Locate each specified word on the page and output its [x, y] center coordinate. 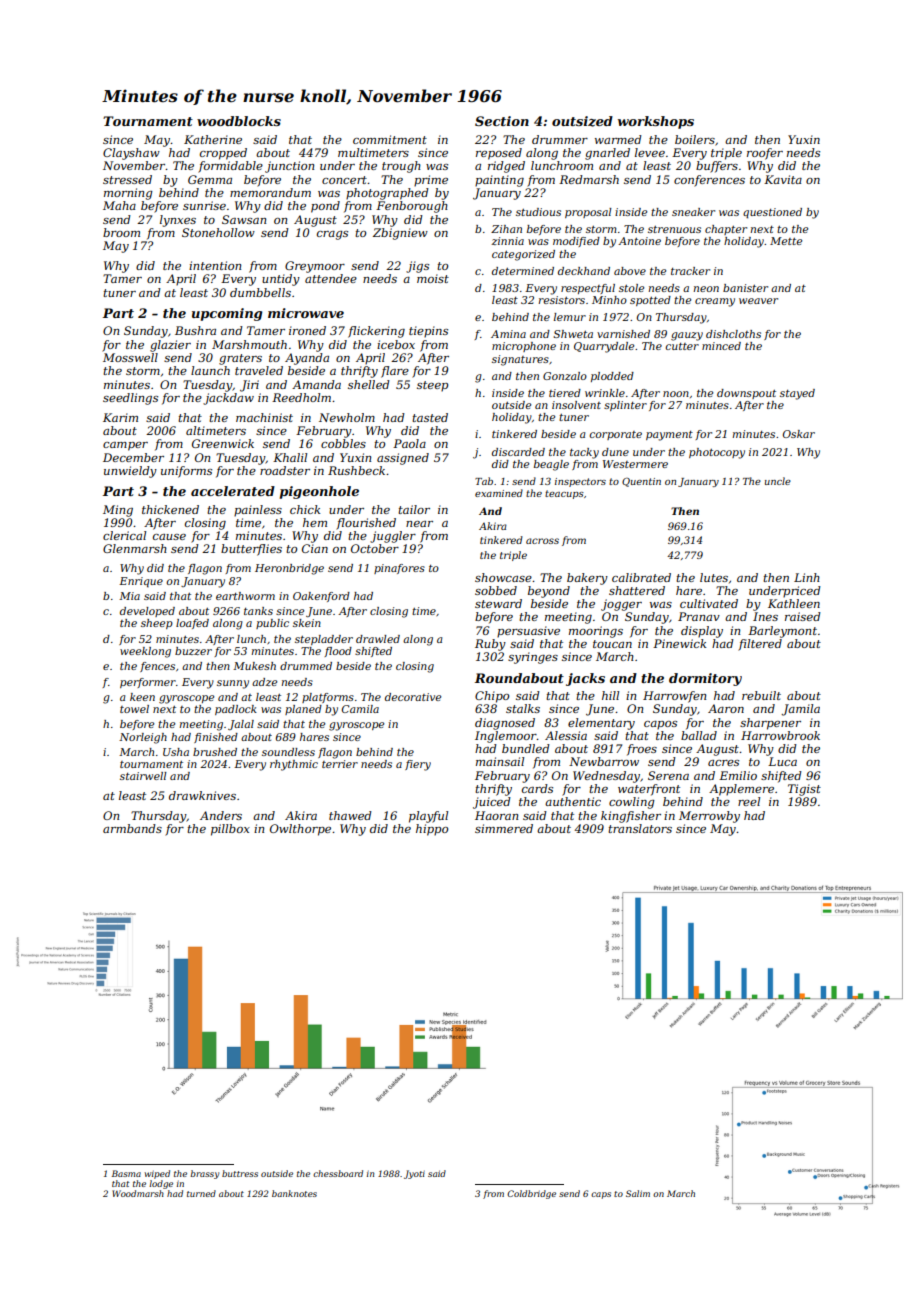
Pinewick [679, 643]
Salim [638, 1193]
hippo [432, 830]
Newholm [347, 417]
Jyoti [414, 1174]
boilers [695, 139]
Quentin [641, 482]
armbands [132, 828]
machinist [264, 417]
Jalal [241, 725]
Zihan [506, 229]
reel [749, 801]
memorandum [270, 192]
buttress [240, 1173]
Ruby [490, 645]
